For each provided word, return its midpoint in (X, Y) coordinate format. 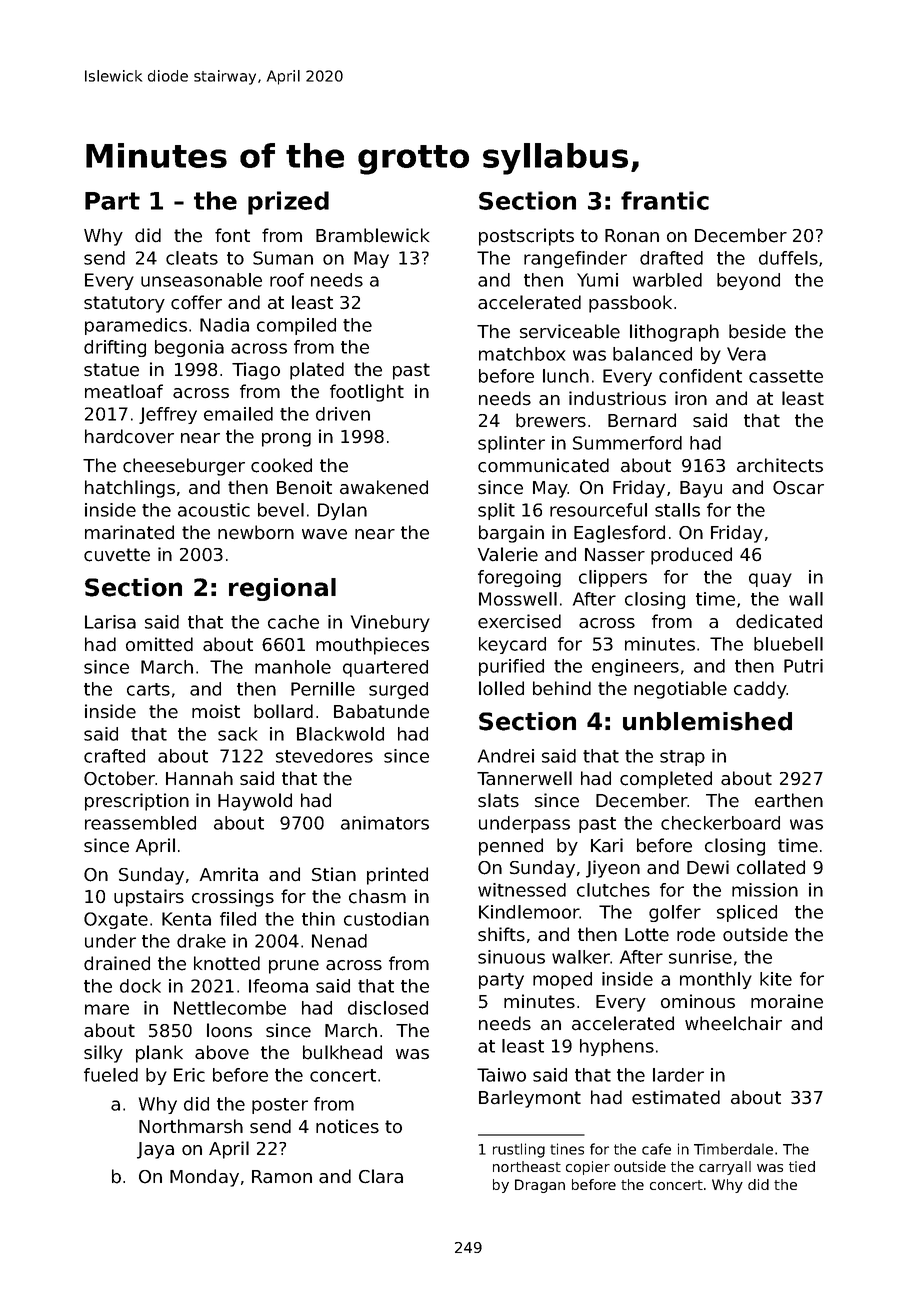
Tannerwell (524, 778)
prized (288, 203)
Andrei (506, 756)
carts (148, 689)
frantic (665, 200)
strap (682, 758)
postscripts (526, 237)
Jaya (155, 1150)
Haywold (255, 802)
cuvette (117, 555)
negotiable (680, 690)
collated (771, 867)
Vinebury (390, 623)
